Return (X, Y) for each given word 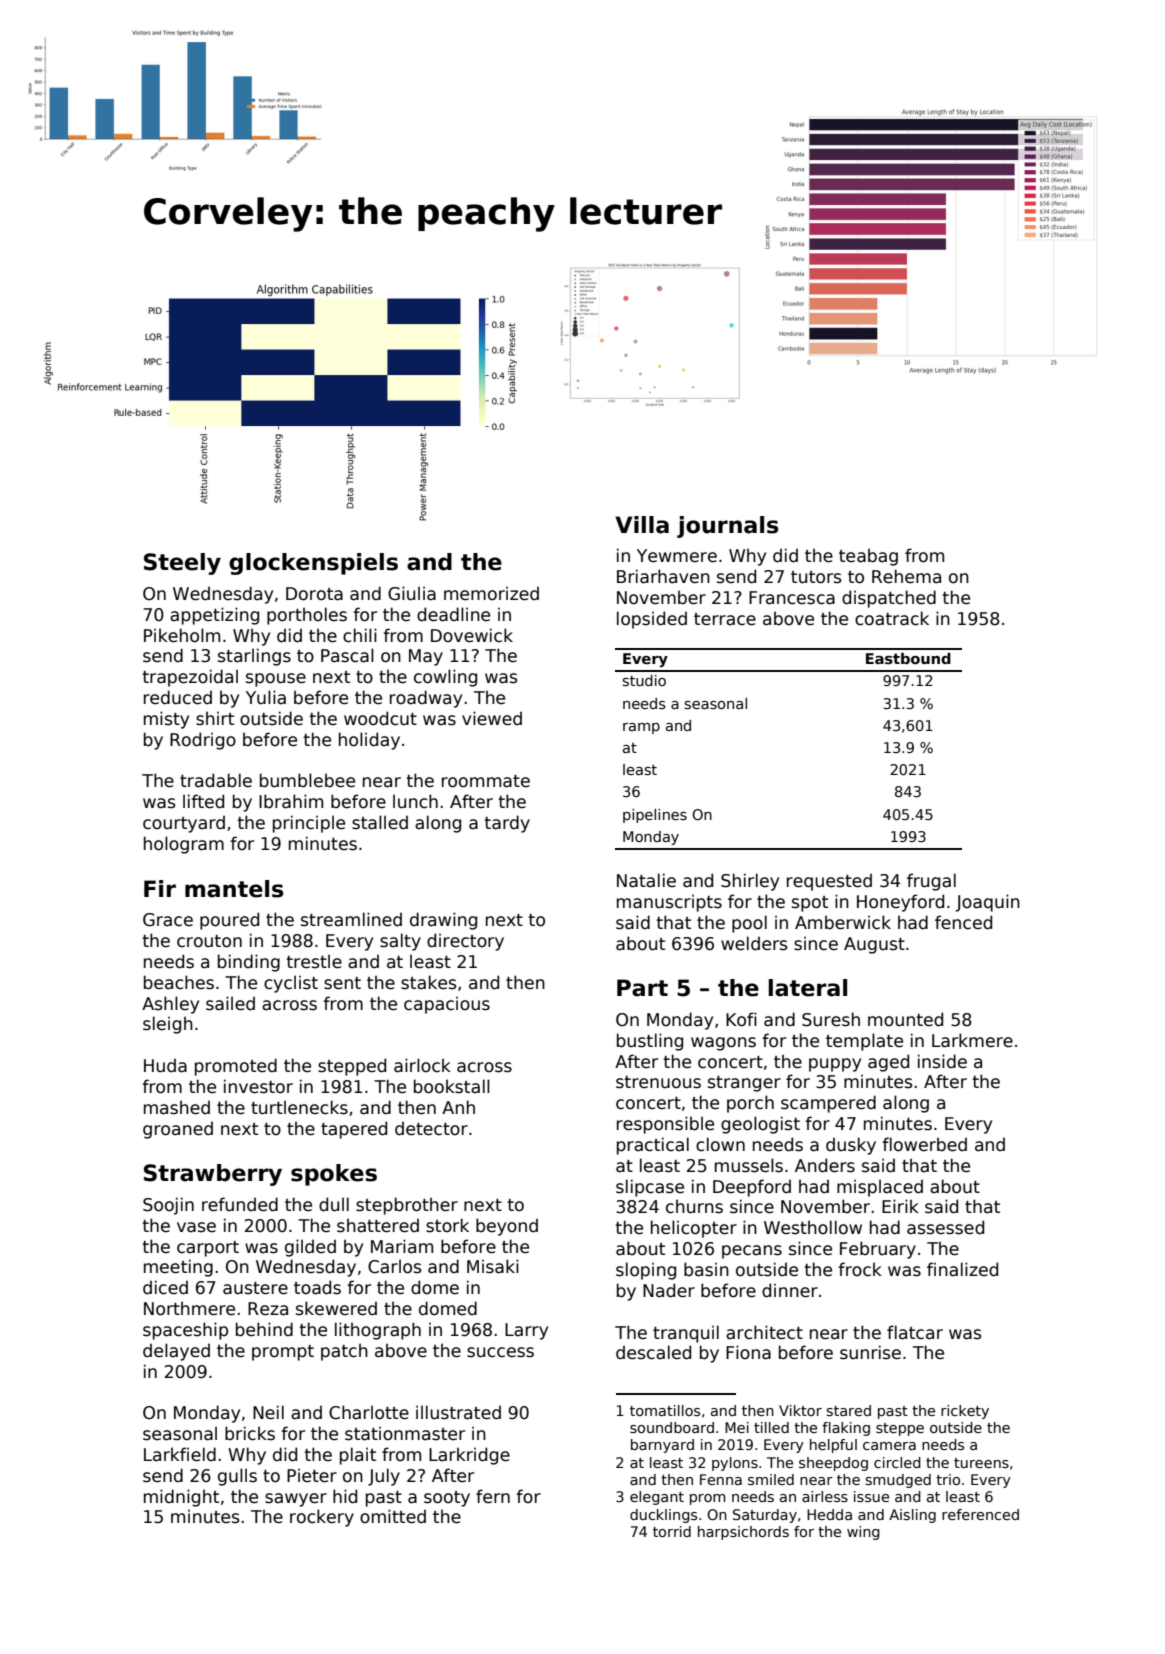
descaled (653, 1352)
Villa (642, 525)
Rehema (906, 576)
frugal (931, 882)
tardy (507, 824)
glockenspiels (313, 564)
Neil (268, 1412)
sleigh (168, 1025)
